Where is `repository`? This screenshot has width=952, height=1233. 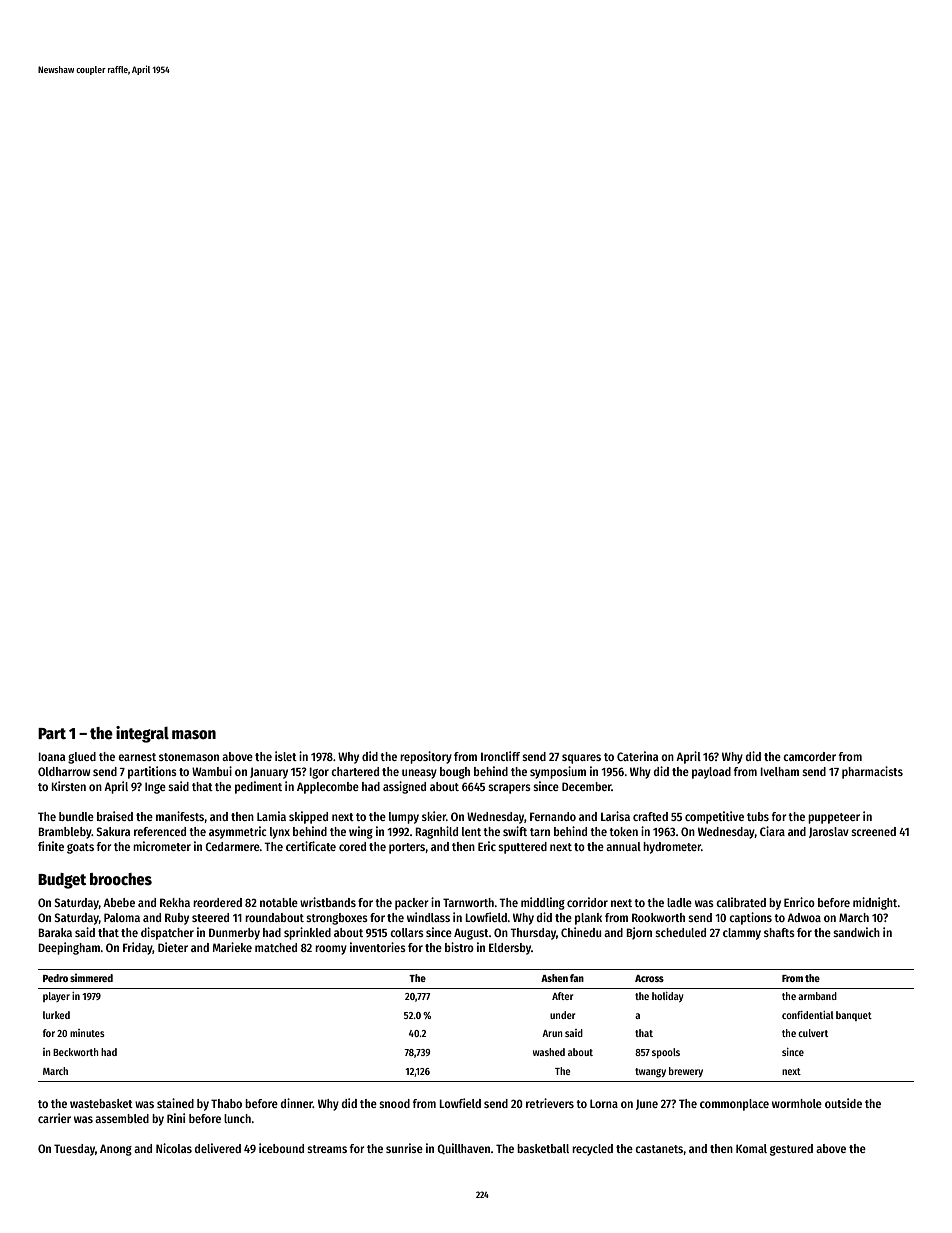 repository is located at coordinates (426, 757).
